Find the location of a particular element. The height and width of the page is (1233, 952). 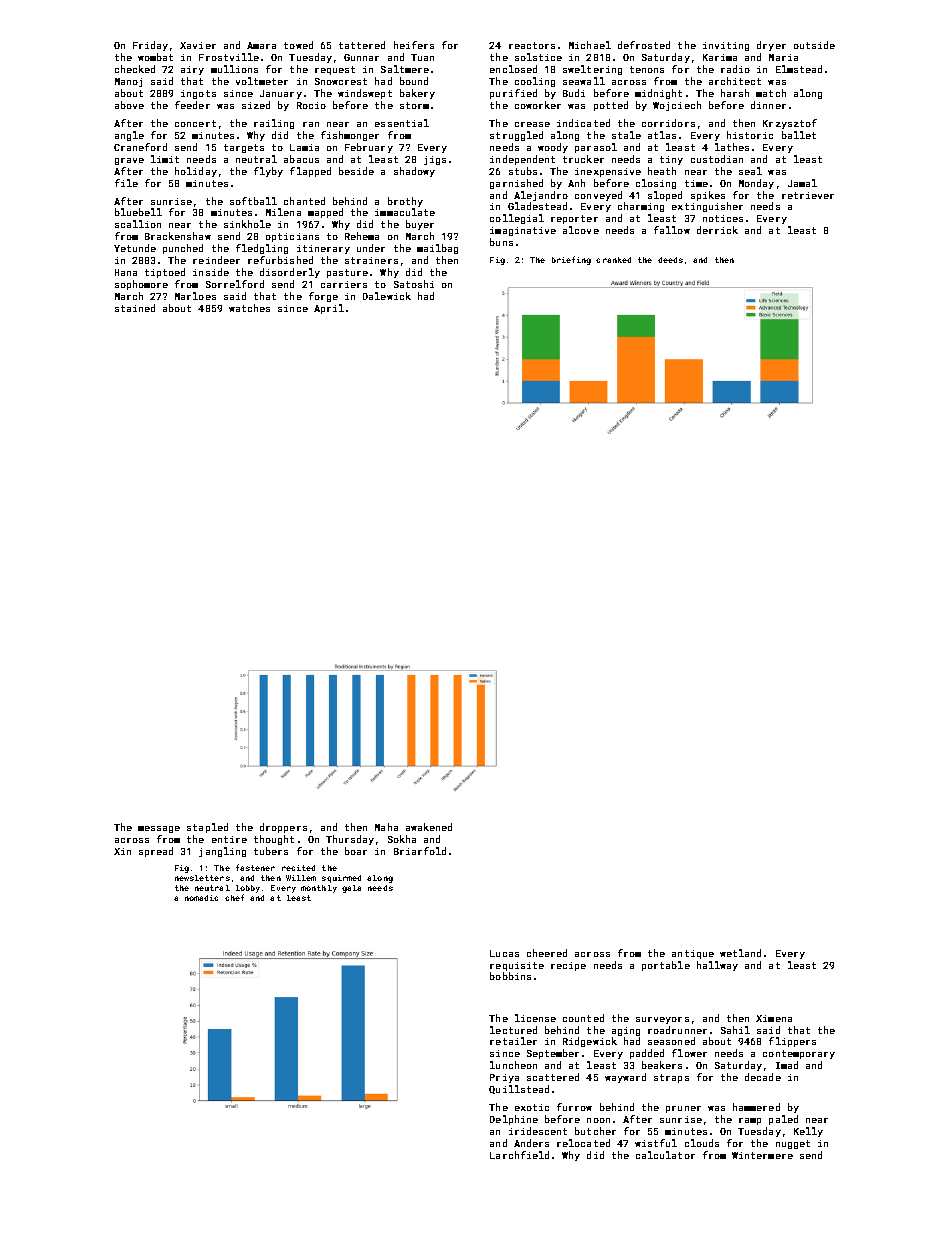

wetland is located at coordinates (740, 953).
